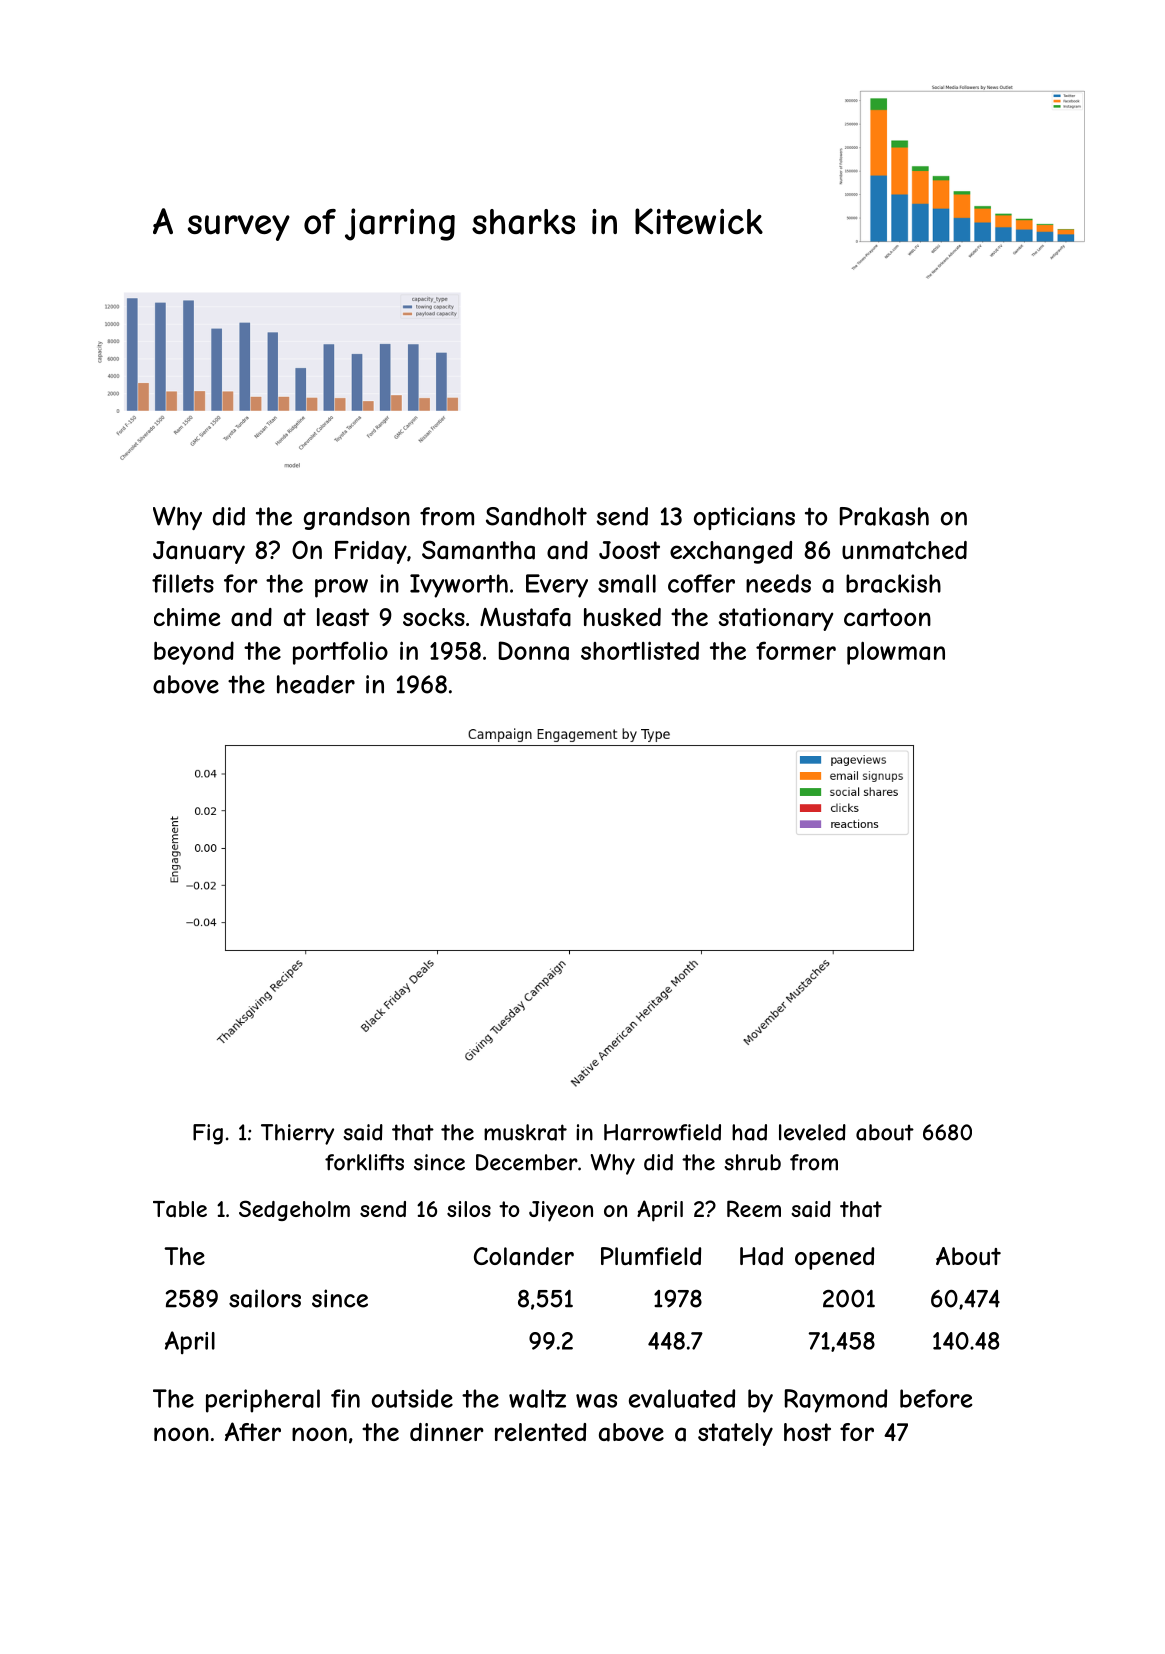 This document has width=1165, height=1654. What do you see at coordinates (357, 518) in the document?
I see `grandson` at bounding box center [357, 518].
